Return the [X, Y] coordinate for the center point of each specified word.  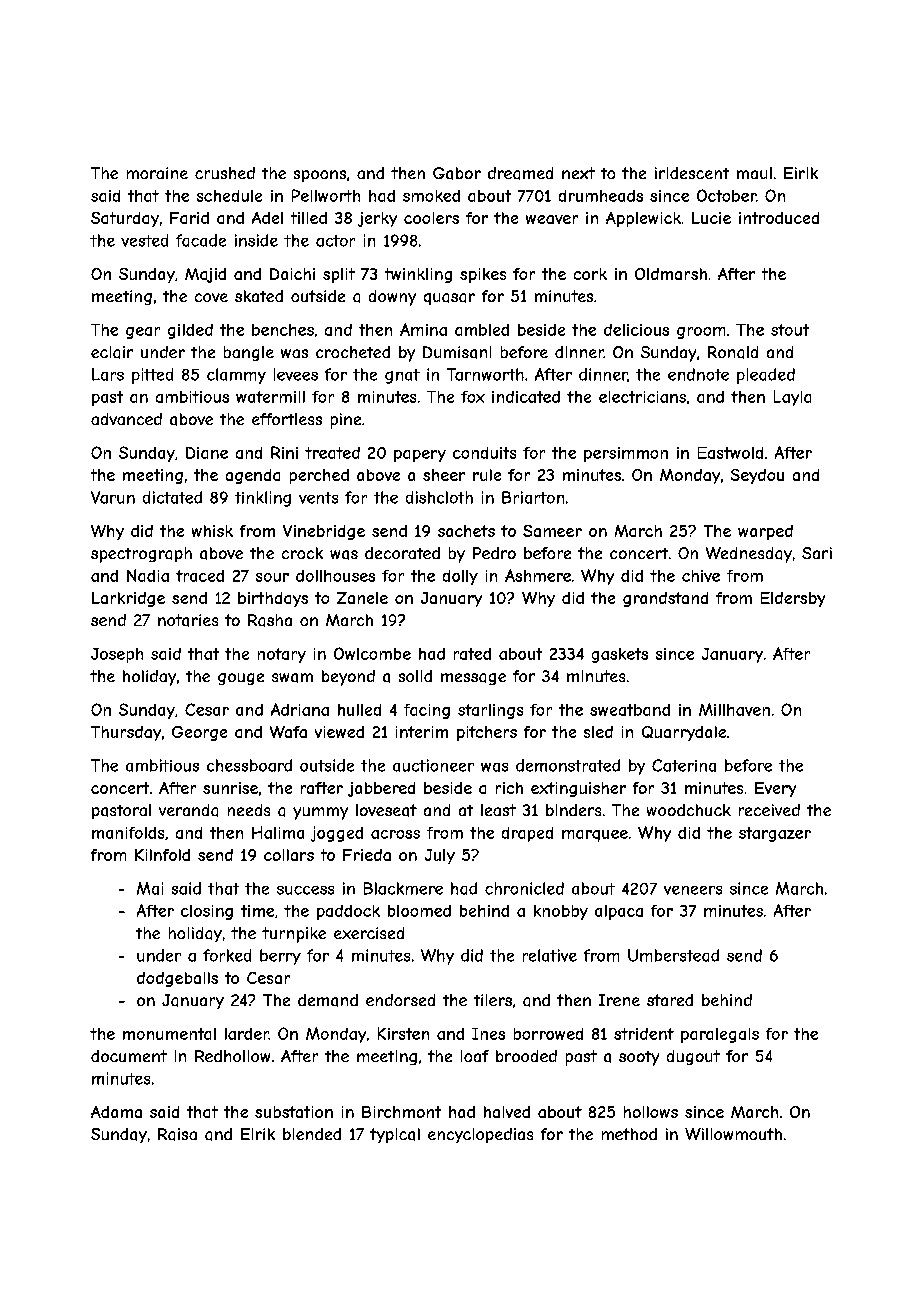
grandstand [665, 599]
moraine [157, 173]
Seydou [757, 476]
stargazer [775, 834]
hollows [651, 1112]
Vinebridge [324, 532]
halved [507, 1112]
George [199, 733]
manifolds [128, 833]
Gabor [457, 173]
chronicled [524, 888]
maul [754, 173]
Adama [116, 1112]
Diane [207, 453]
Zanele [362, 598]
